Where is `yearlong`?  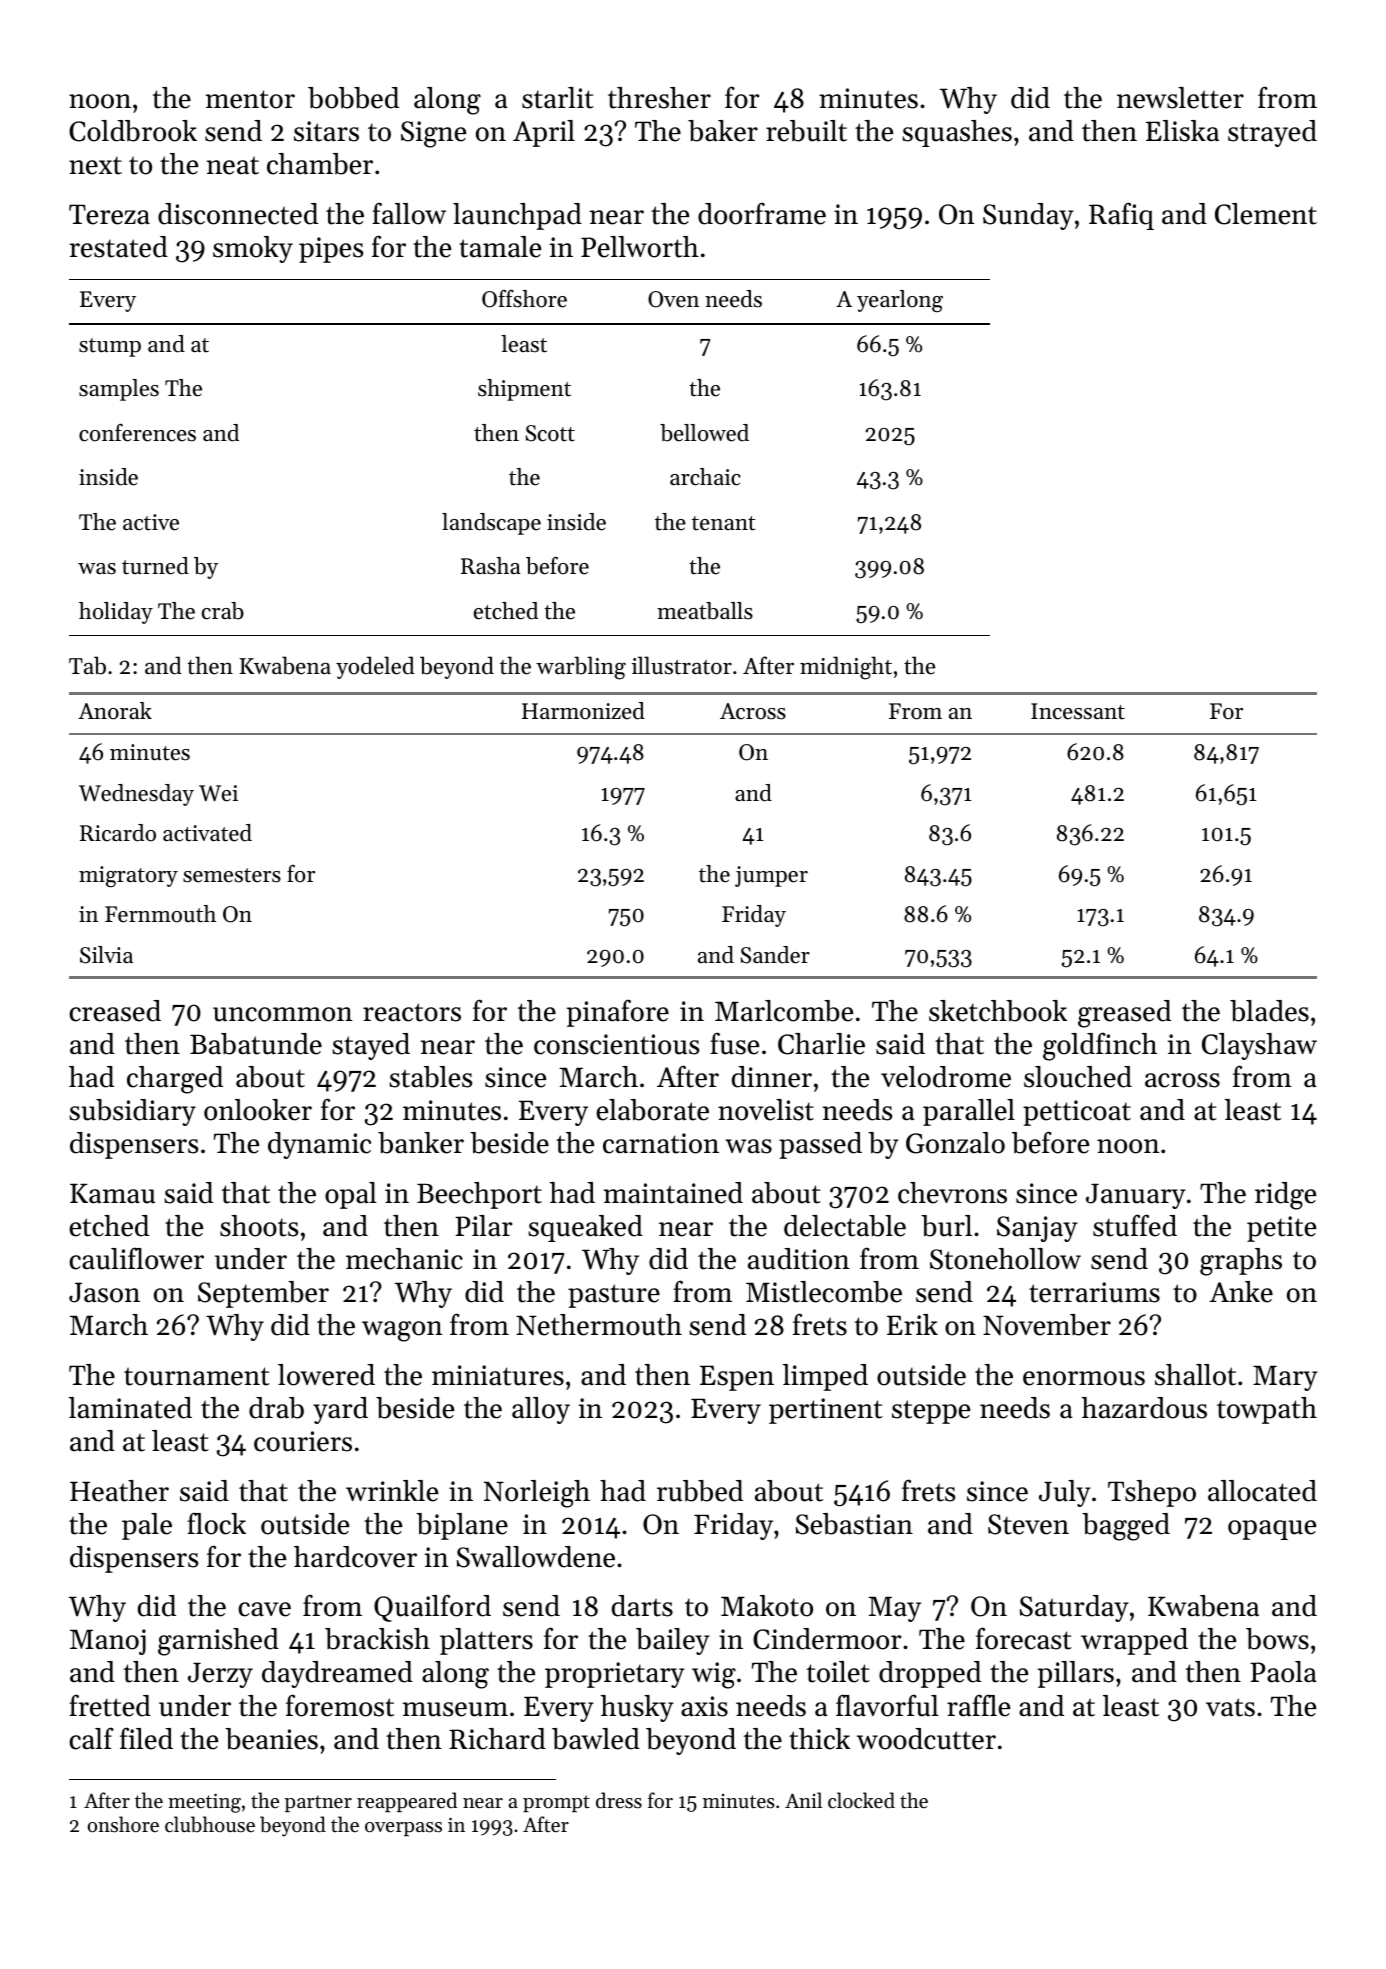 yearlong is located at coordinates (900, 301).
